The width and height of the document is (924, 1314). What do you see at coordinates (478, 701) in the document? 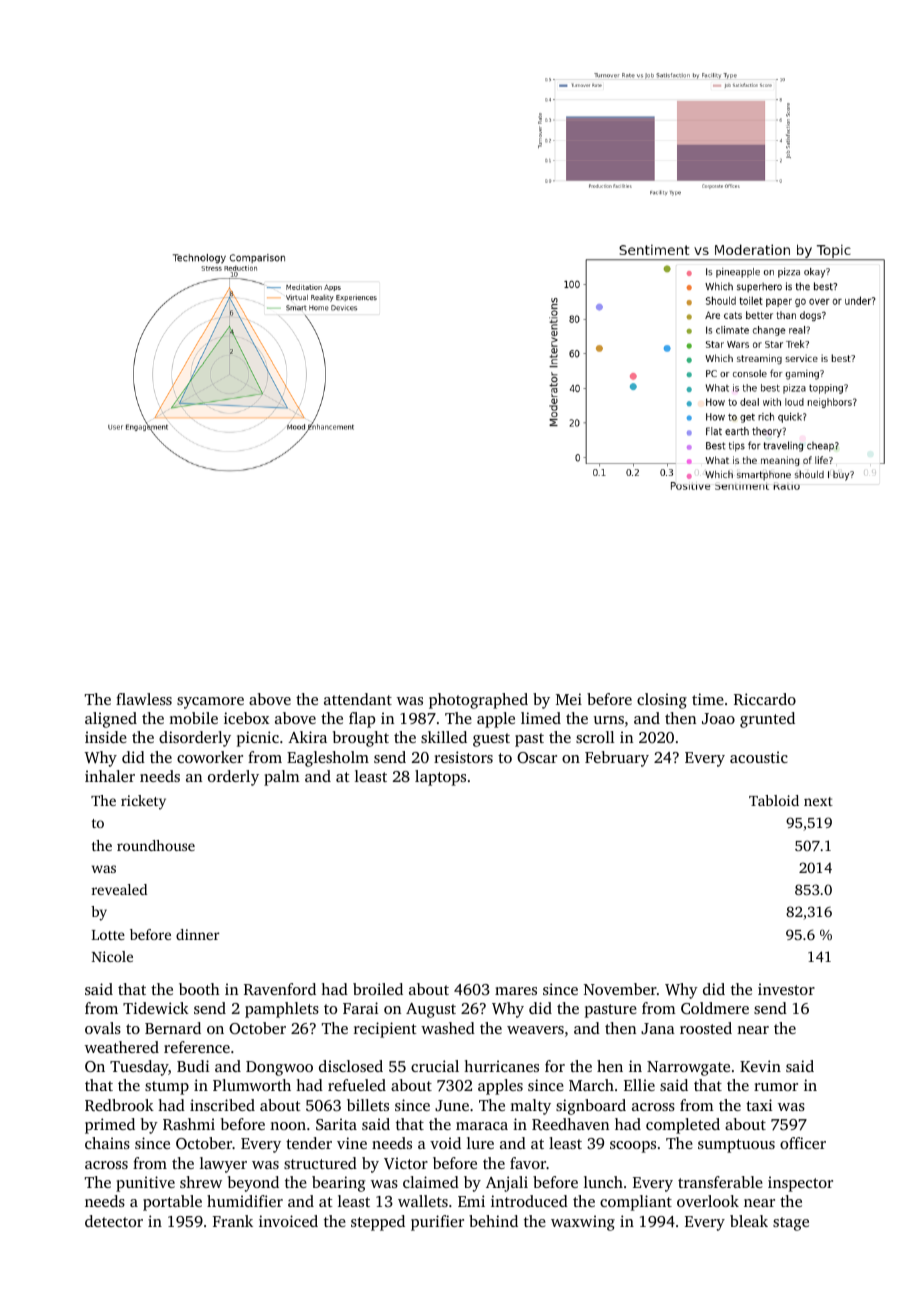
I see `photographed` at bounding box center [478, 701].
